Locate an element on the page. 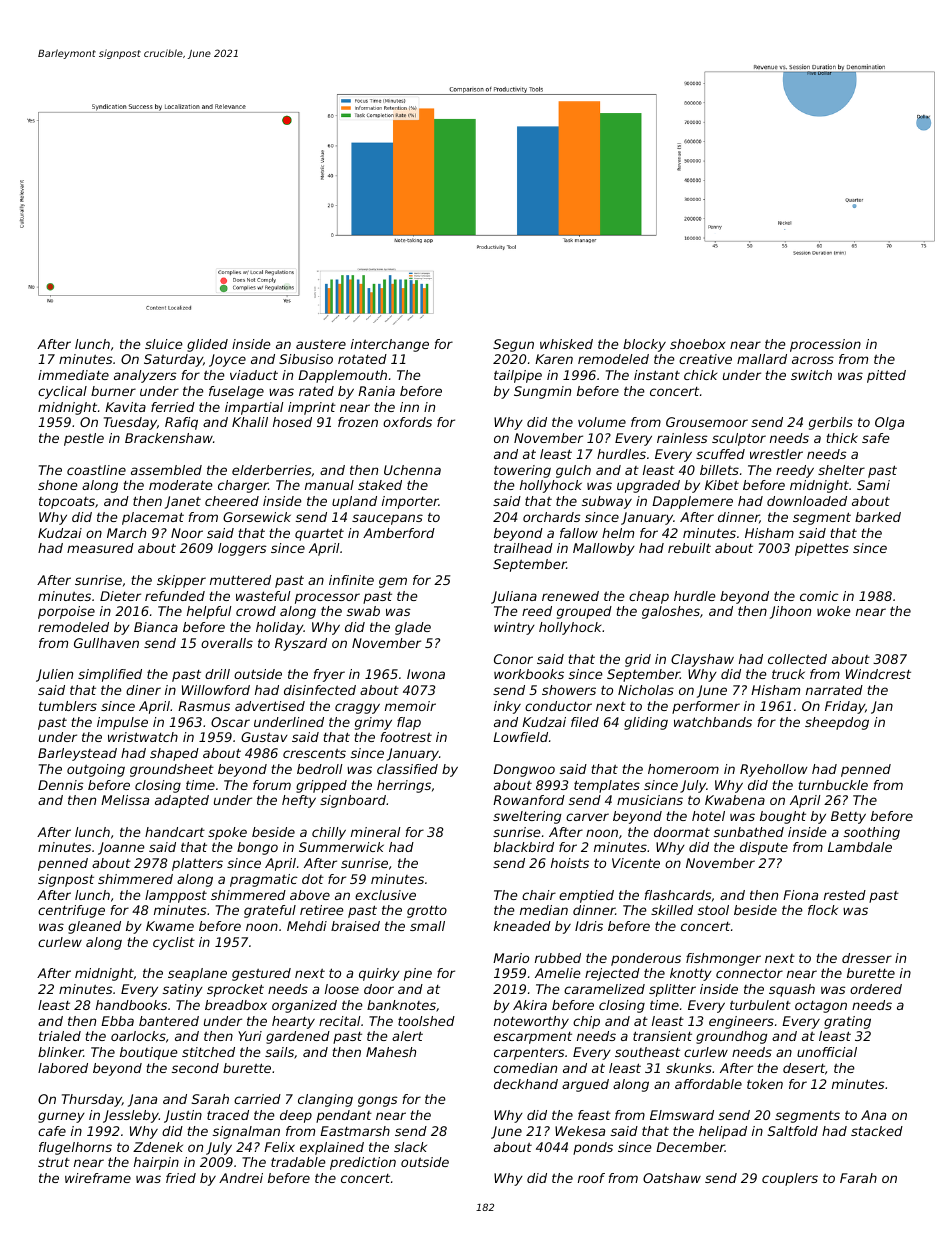 This document has height=1233, width=952. whisked is located at coordinates (566, 344).
